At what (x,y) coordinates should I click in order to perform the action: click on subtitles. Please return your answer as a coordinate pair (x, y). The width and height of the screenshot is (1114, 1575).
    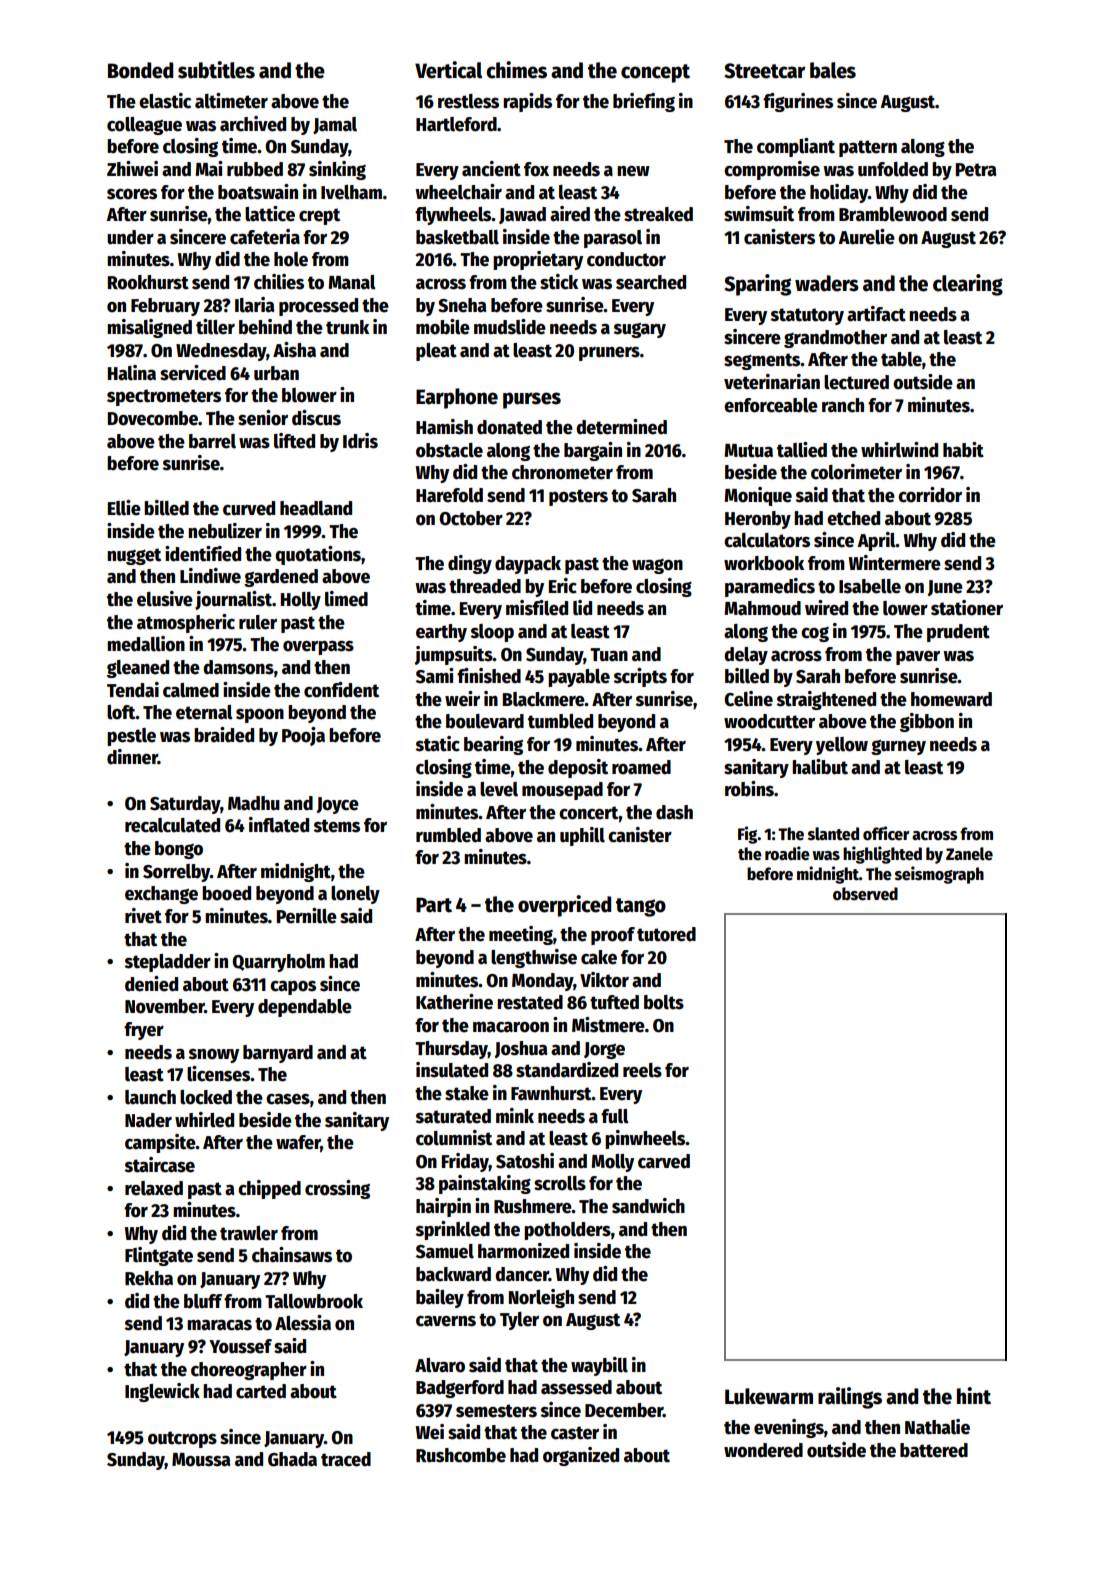
    Looking at the image, I should click on (216, 70).
